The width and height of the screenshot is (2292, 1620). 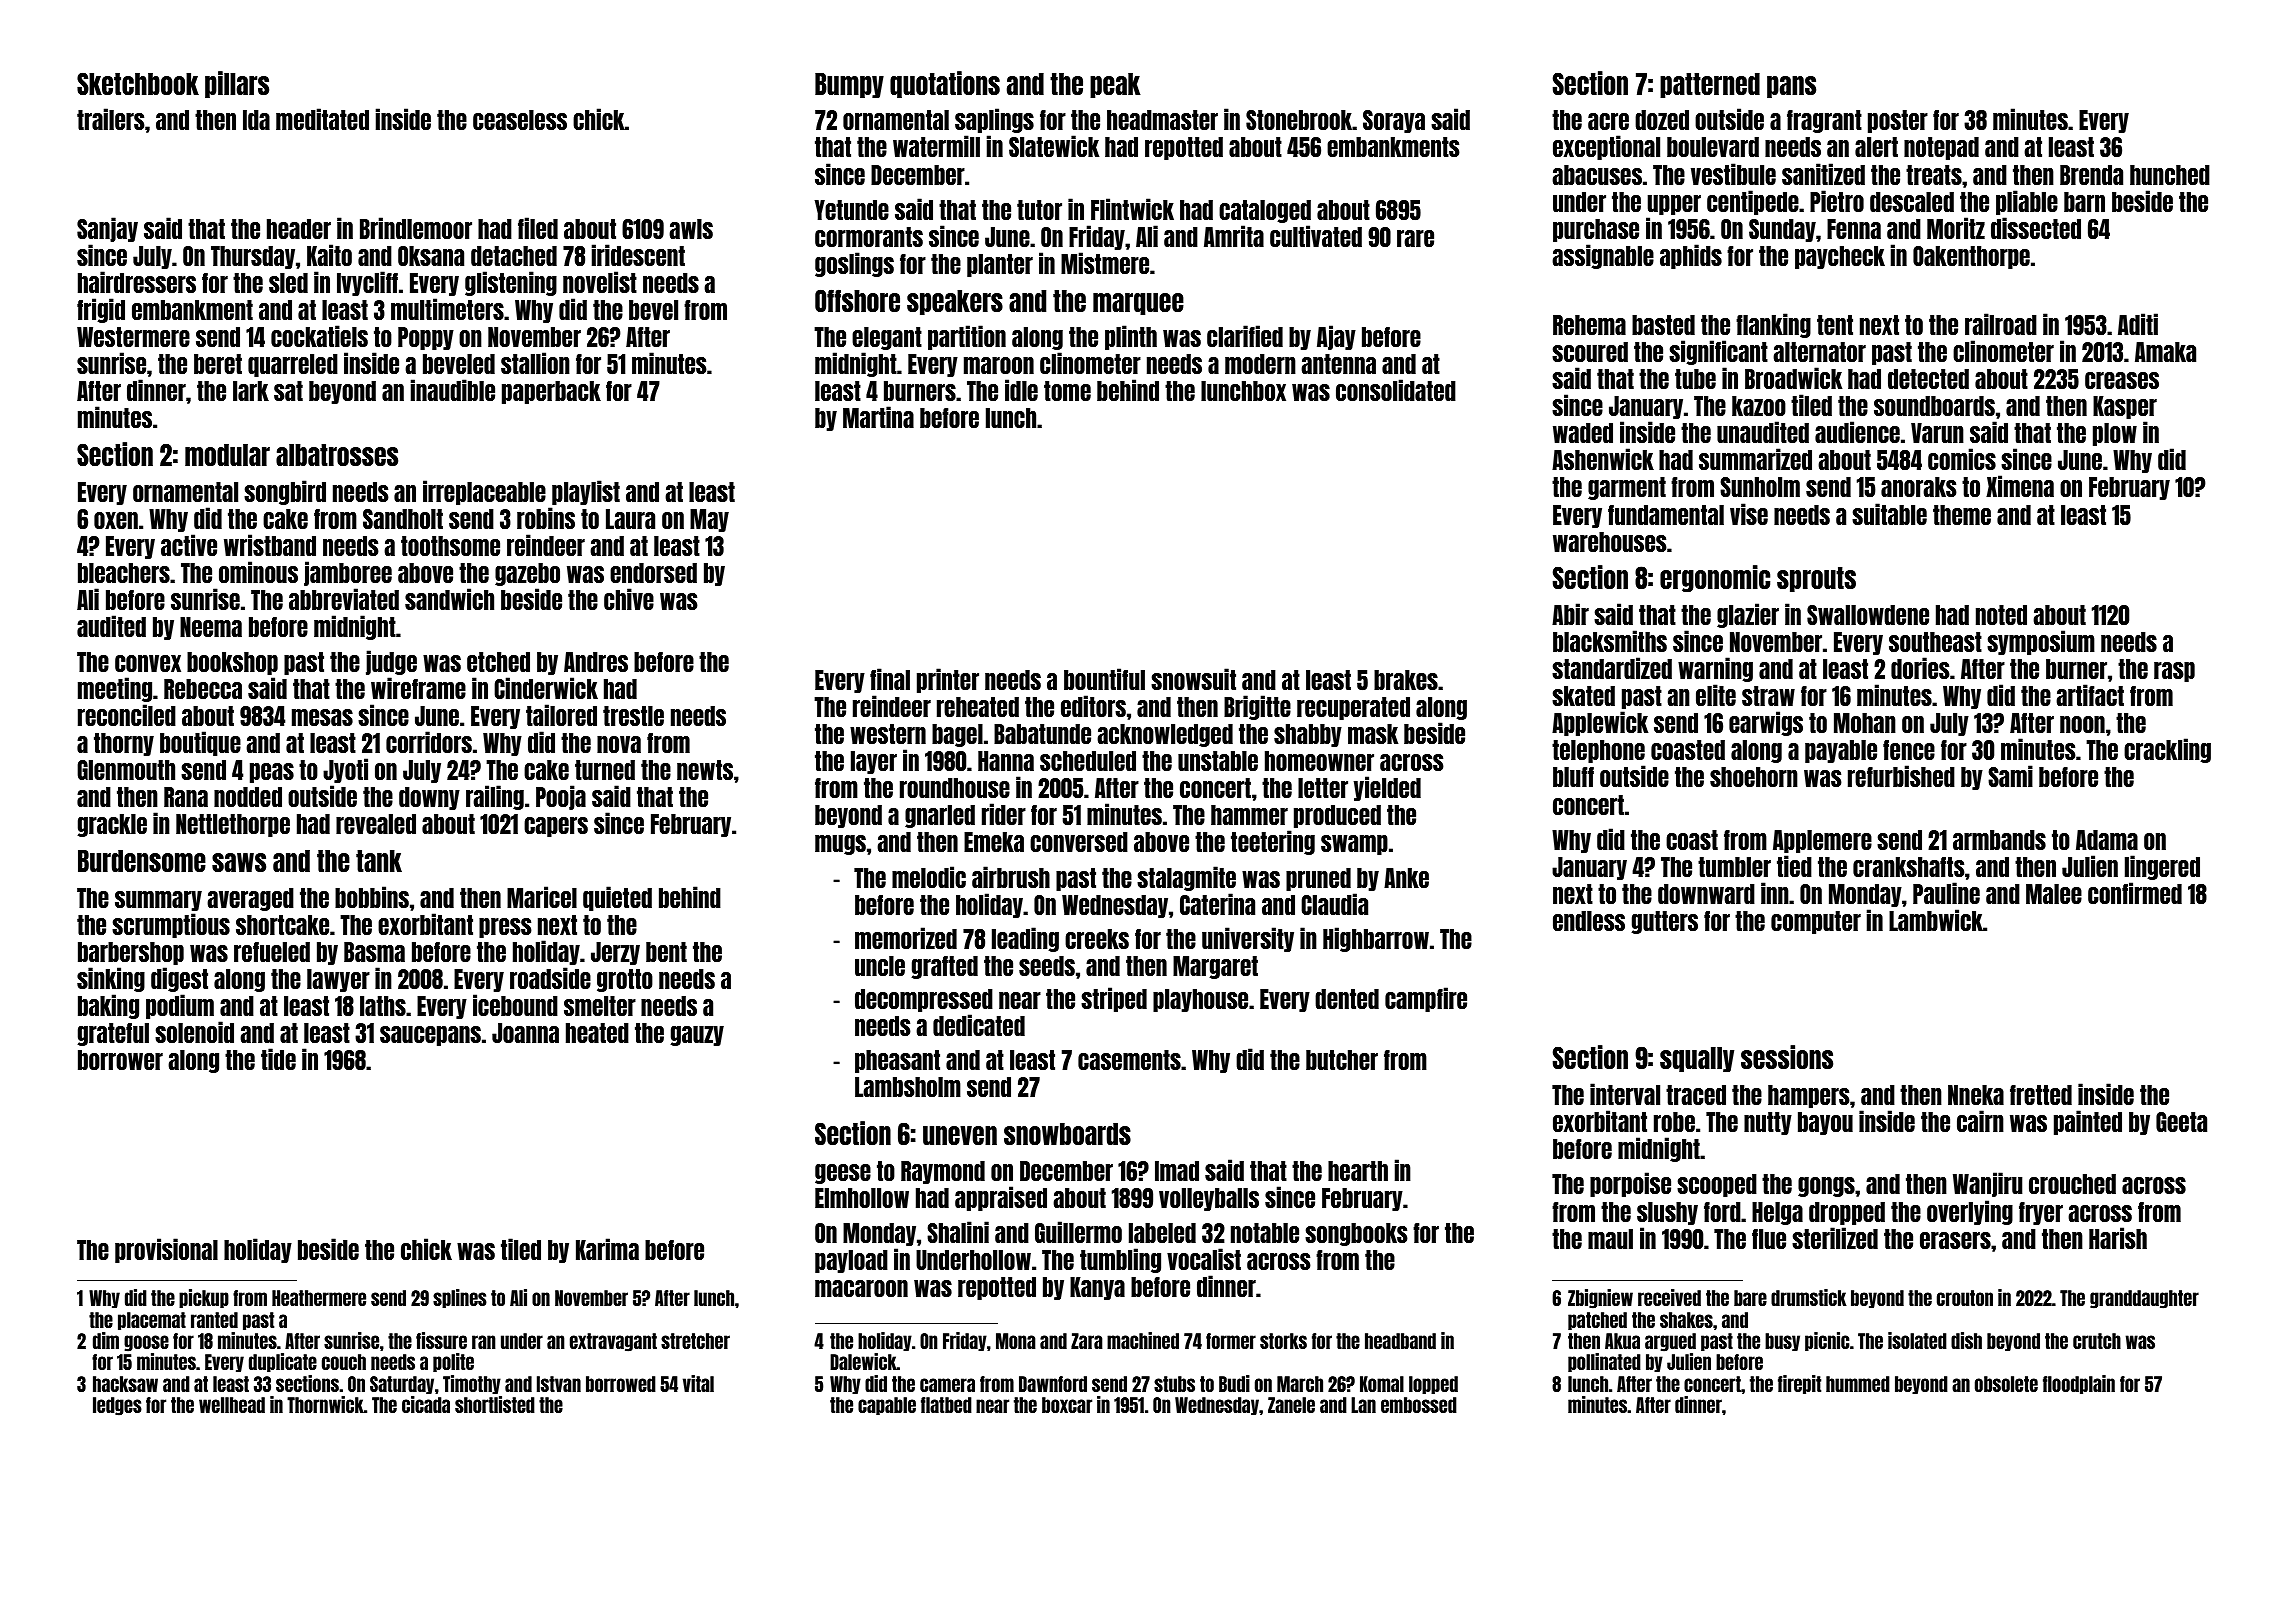 What do you see at coordinates (111, 119) in the screenshot?
I see `trailers` at bounding box center [111, 119].
